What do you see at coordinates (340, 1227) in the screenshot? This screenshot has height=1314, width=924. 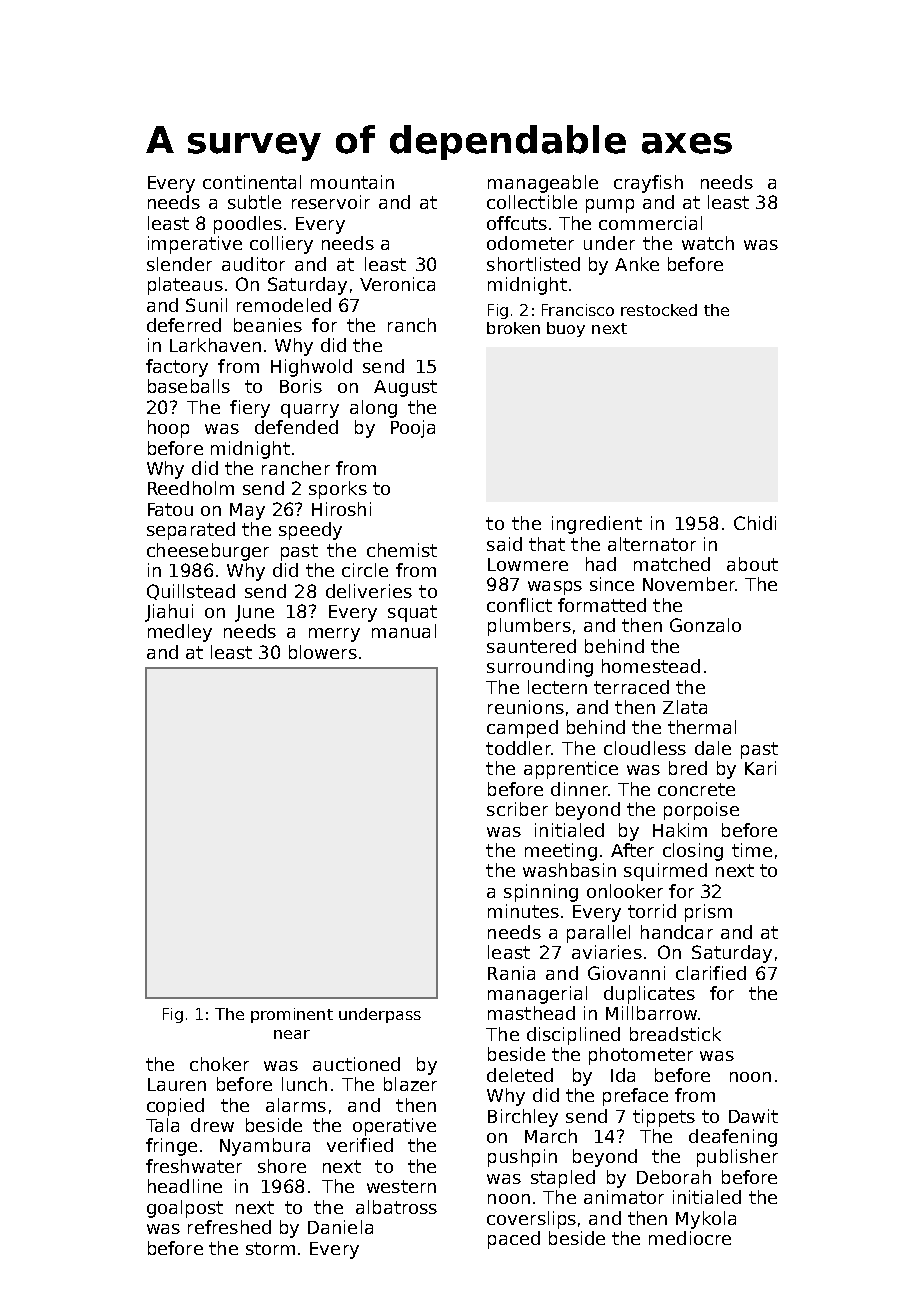 I see `Daniela` at bounding box center [340, 1227].
